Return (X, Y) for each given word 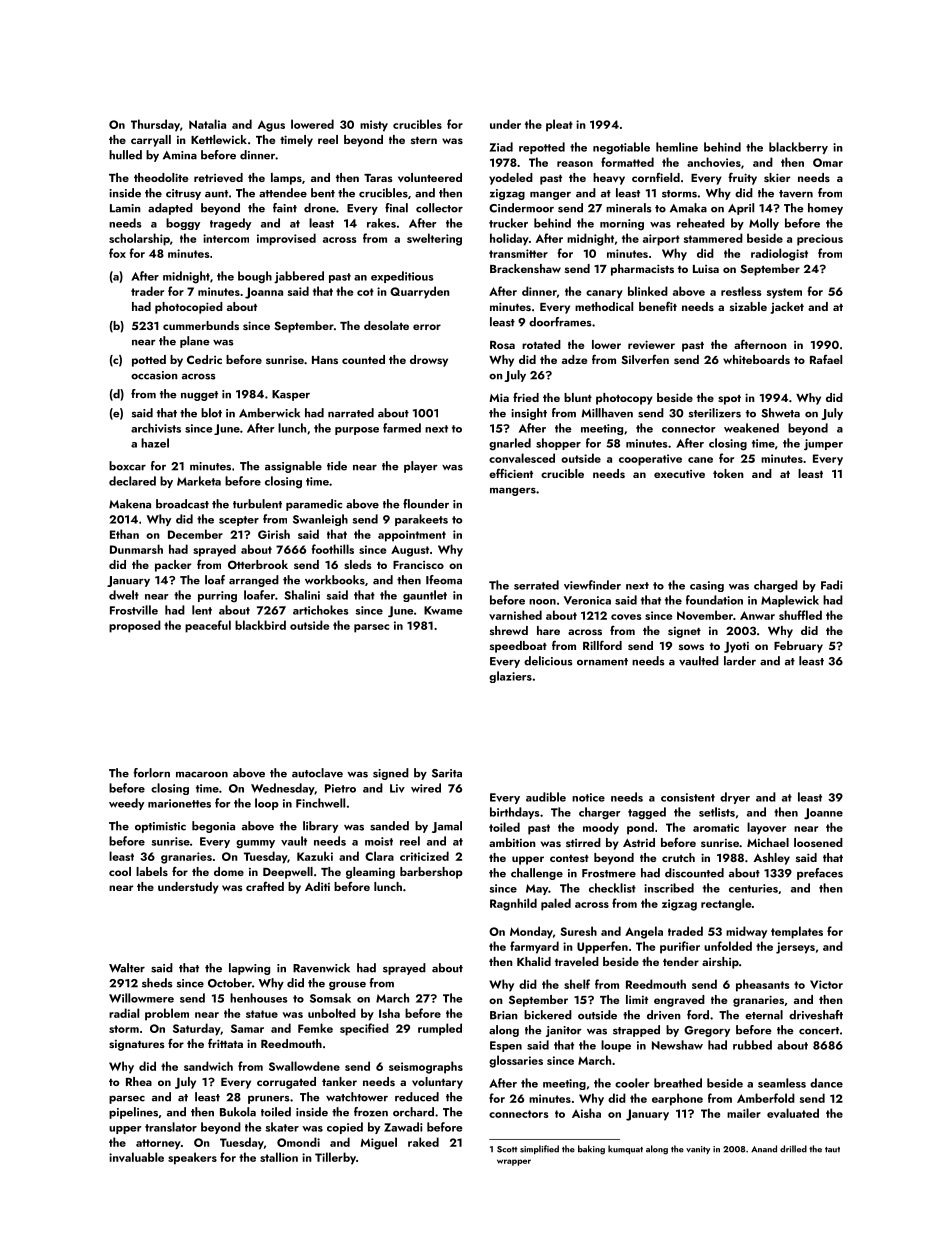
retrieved (218, 177)
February (798, 647)
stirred (583, 842)
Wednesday (283, 789)
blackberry (798, 148)
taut (832, 1150)
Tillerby (335, 1158)
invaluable (136, 1157)
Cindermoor (521, 208)
